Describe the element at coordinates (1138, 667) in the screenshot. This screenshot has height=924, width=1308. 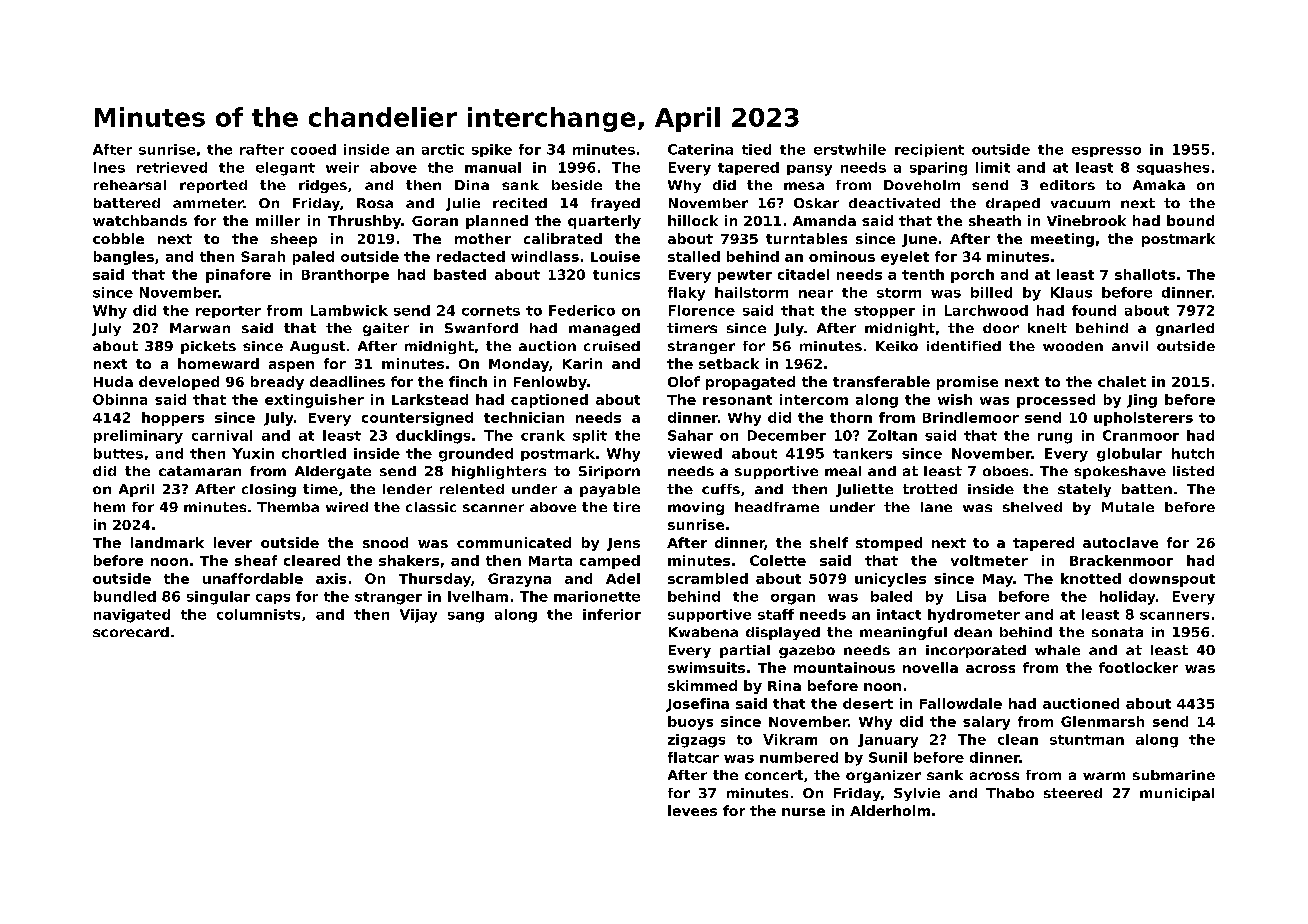
I see `footlocker` at that location.
